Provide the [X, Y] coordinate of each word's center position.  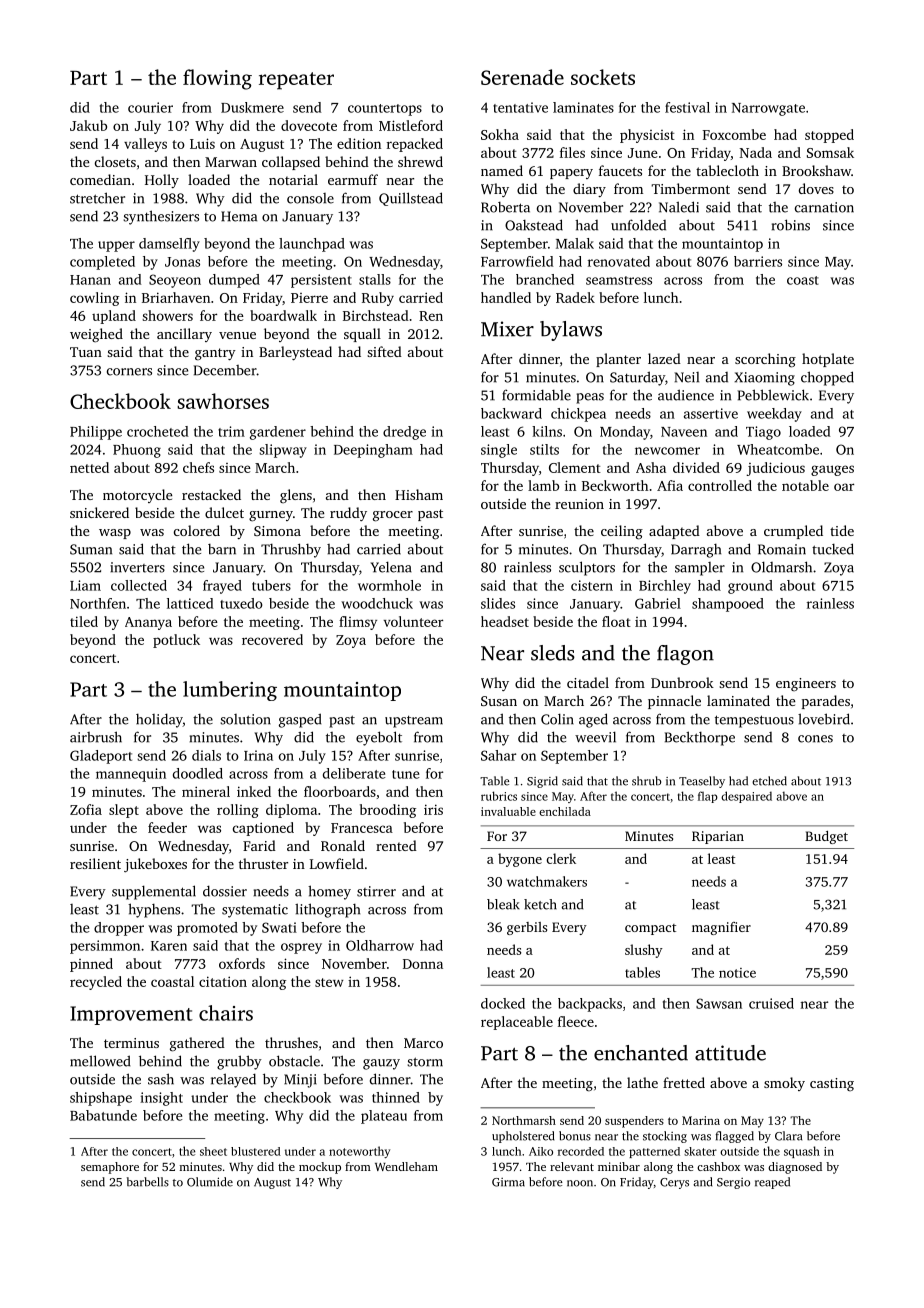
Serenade [522, 77]
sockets [603, 77]
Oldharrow [380, 945]
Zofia [86, 809]
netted [89, 467]
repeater [296, 81]
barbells [148, 1182]
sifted [384, 351]
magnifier [721, 928]
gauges [832, 470]
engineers [806, 684]
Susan [499, 701]
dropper [119, 929]
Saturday [637, 378]
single [499, 451]
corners [129, 372]
